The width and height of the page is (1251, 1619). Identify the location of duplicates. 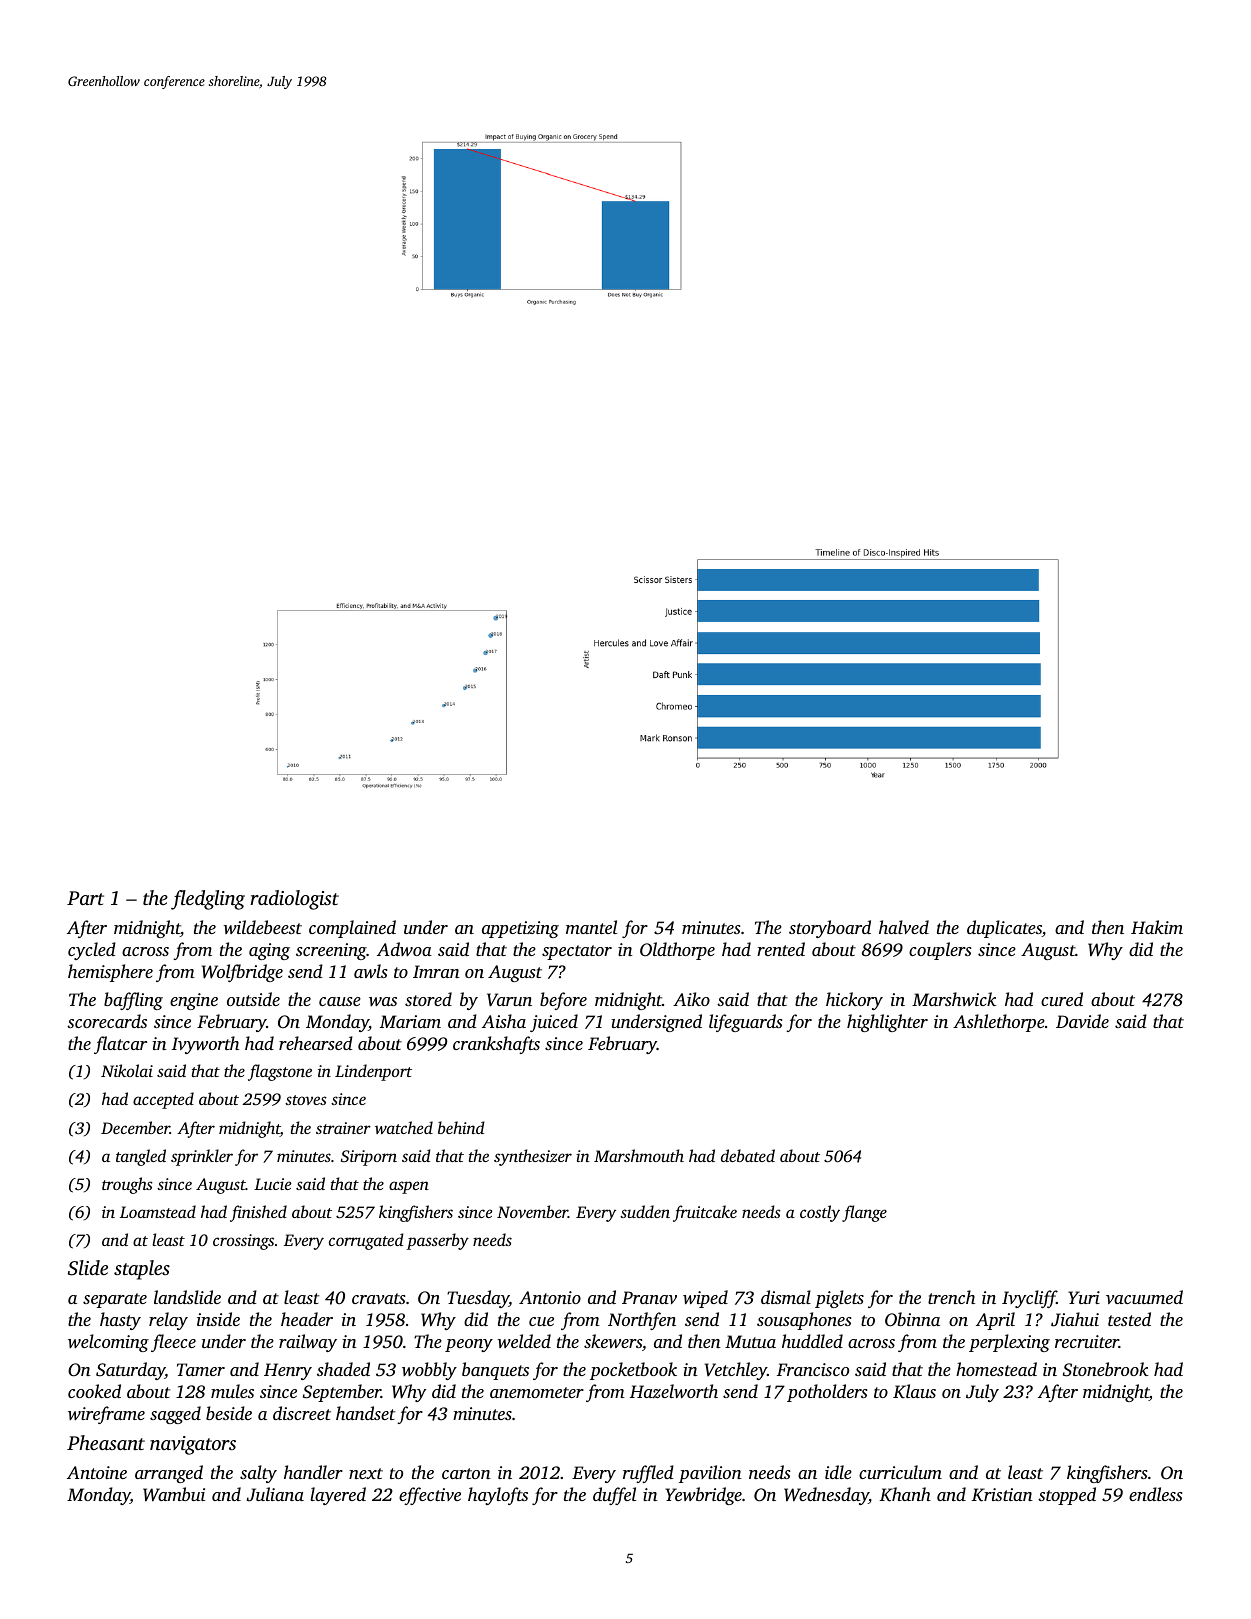
(1004, 929).
